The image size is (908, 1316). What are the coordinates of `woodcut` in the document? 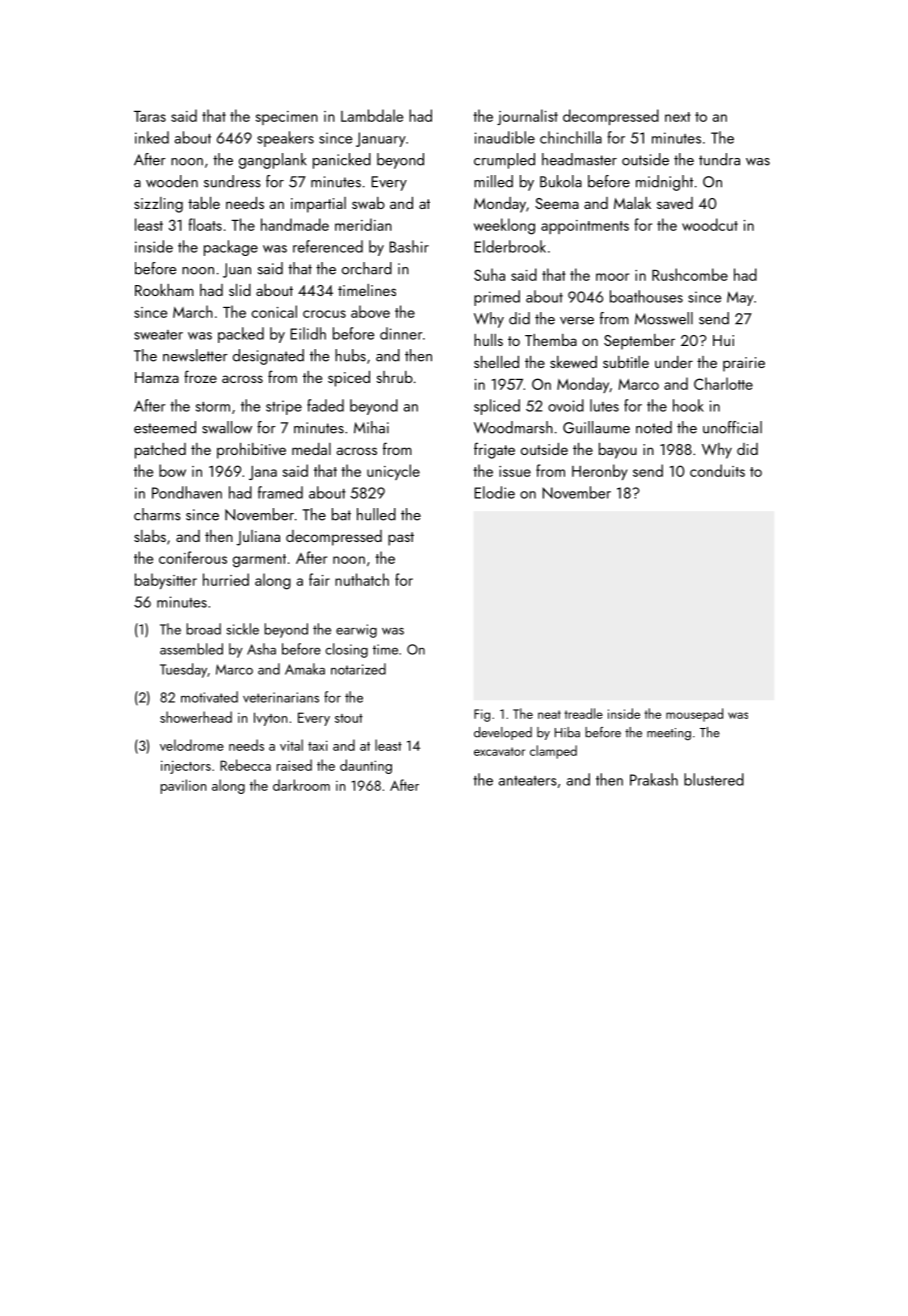 It's located at (710, 224).
